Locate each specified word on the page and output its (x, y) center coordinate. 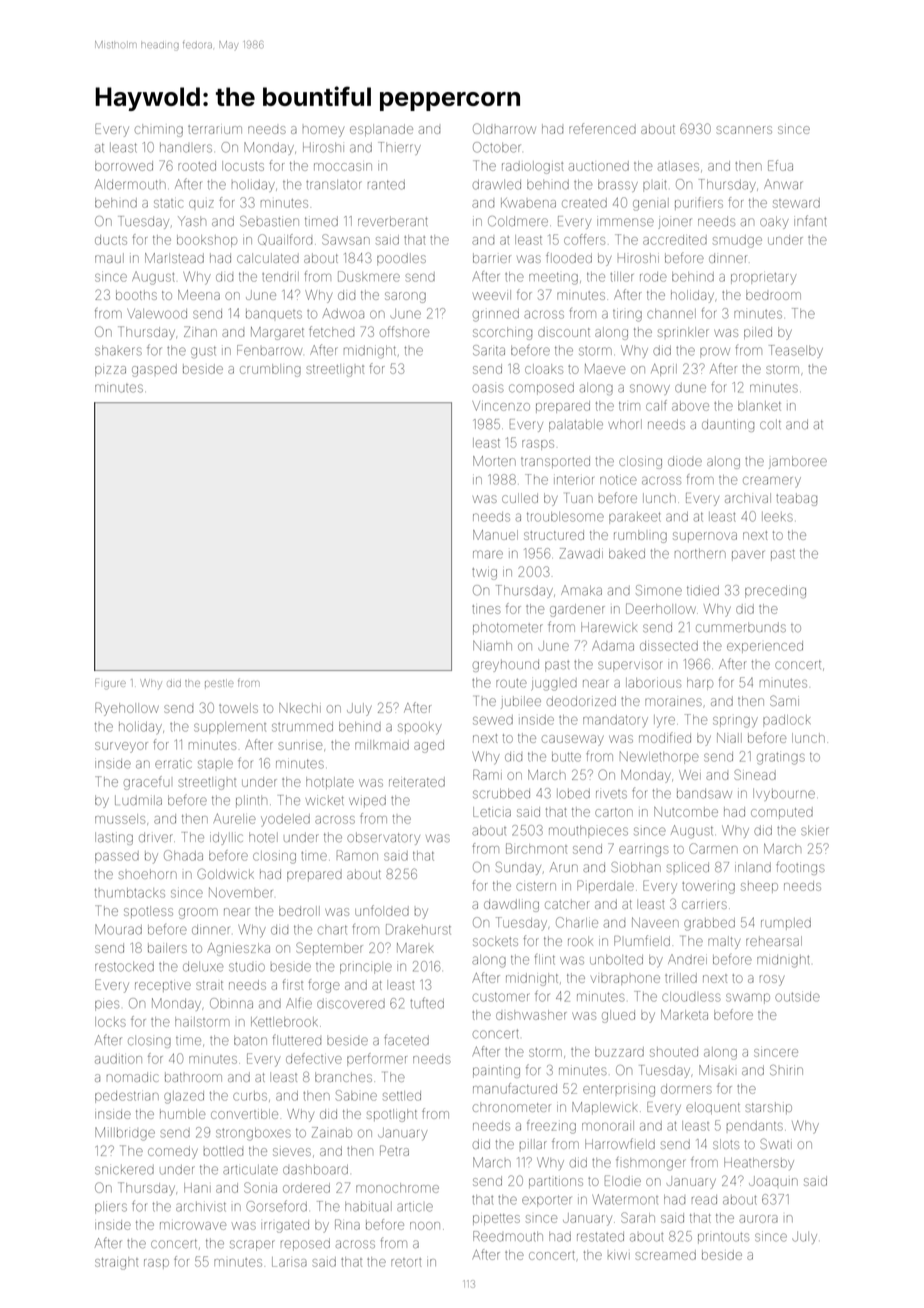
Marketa (684, 1015)
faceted (406, 1040)
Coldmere (518, 221)
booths (136, 295)
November (241, 892)
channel (671, 314)
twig (484, 574)
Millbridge (125, 1134)
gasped (154, 370)
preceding (775, 591)
